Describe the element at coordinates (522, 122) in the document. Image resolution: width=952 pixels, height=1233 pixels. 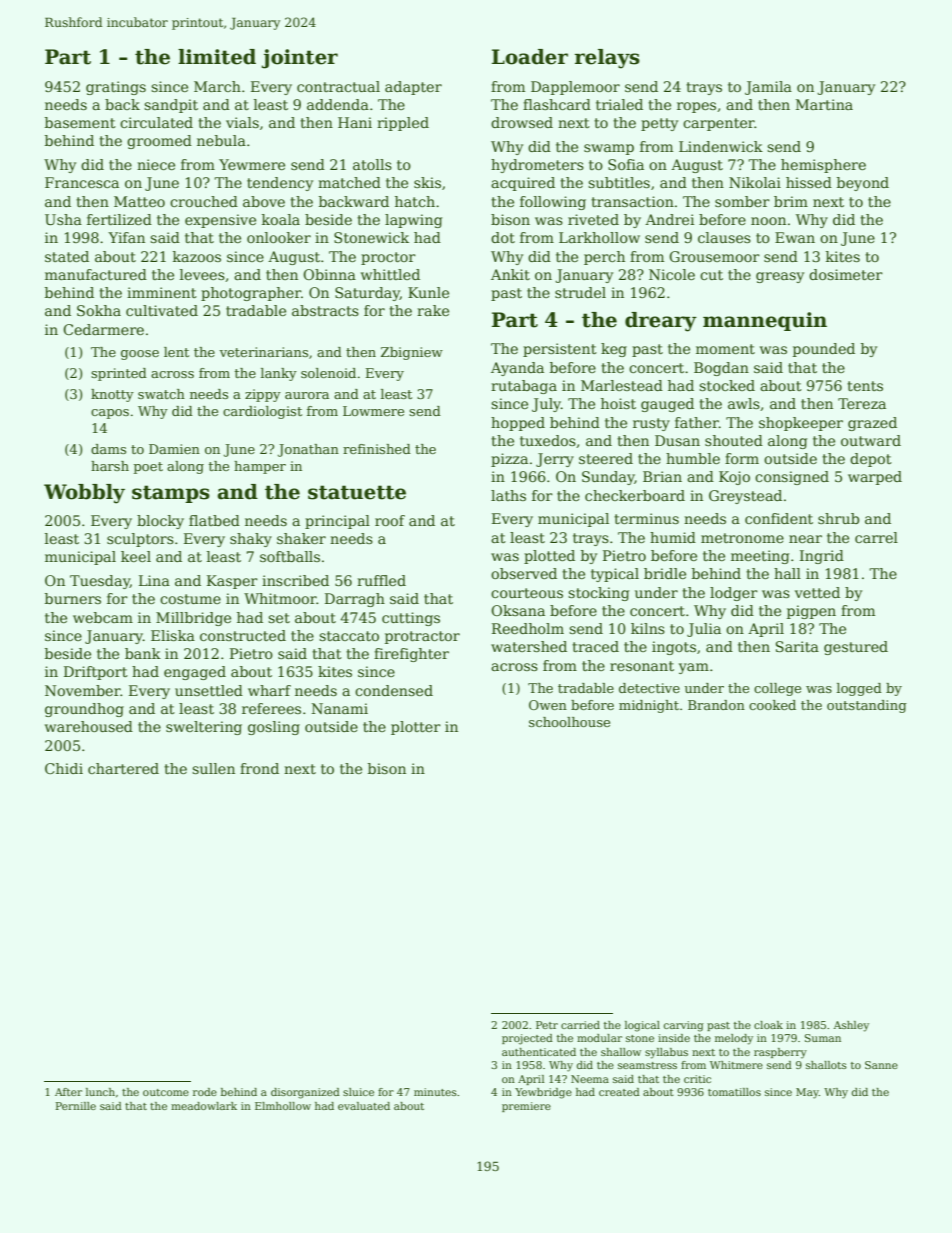
I see `drowsed` at that location.
